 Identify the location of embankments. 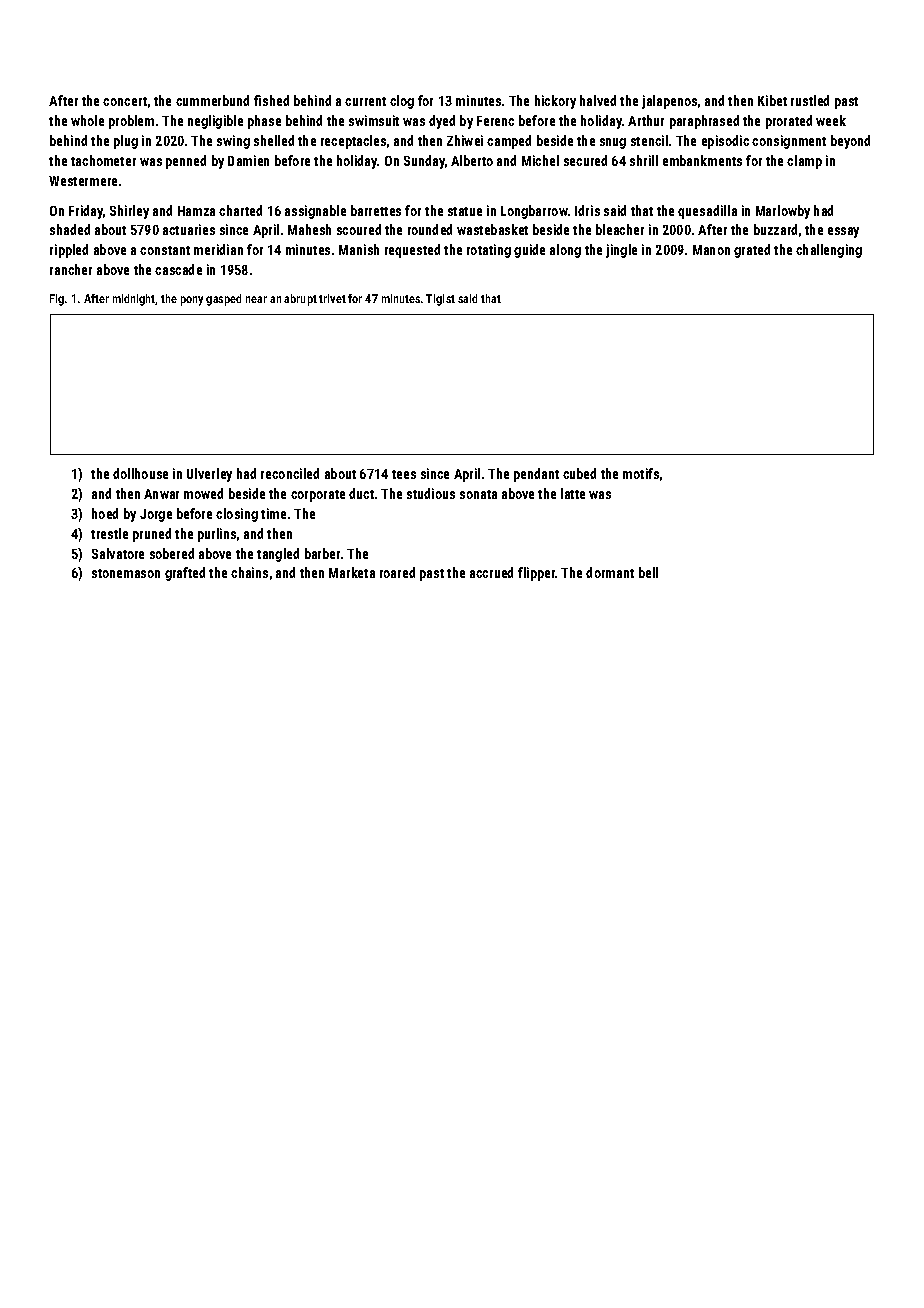
(702, 160).
